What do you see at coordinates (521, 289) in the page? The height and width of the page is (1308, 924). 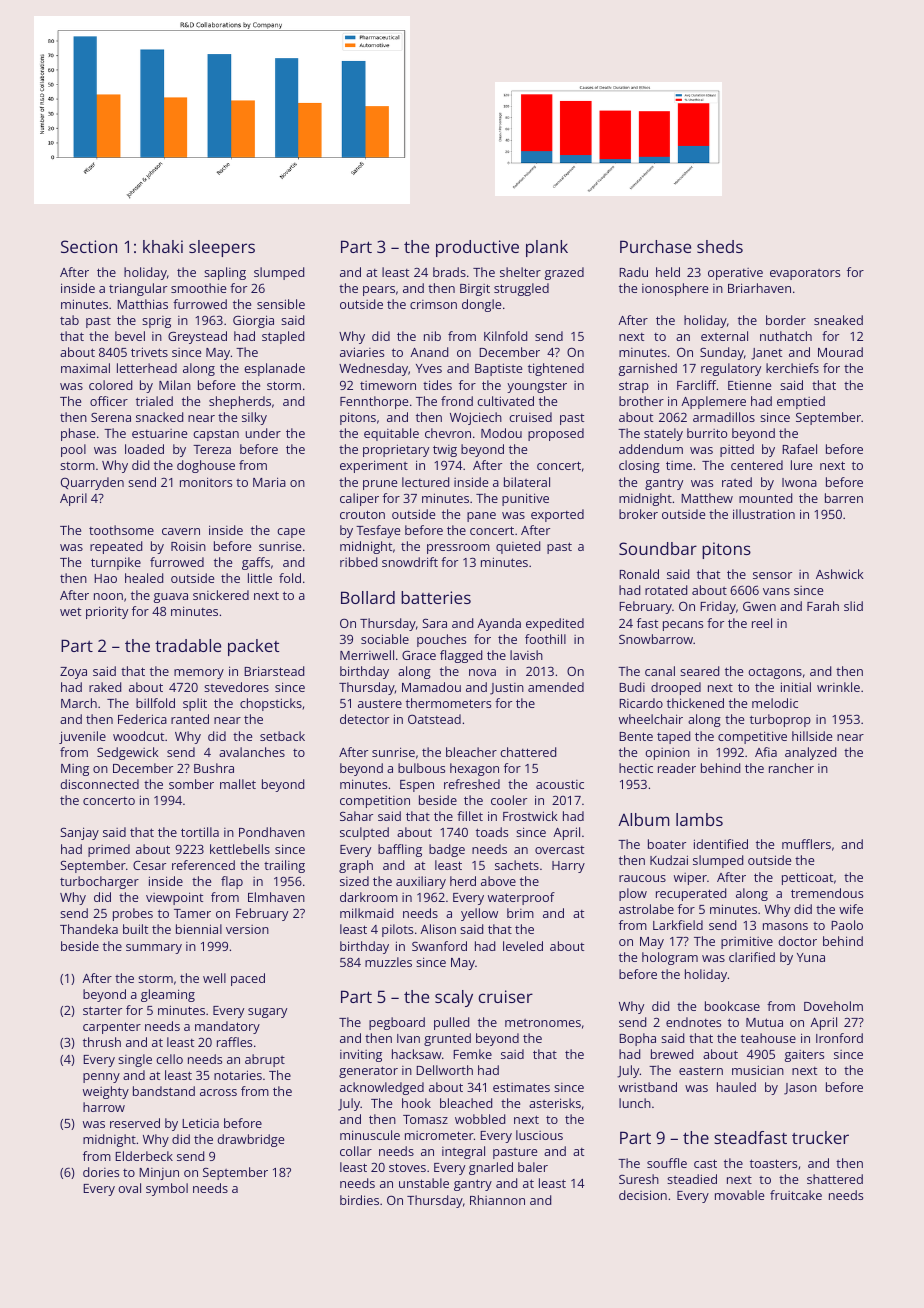 I see `struggled` at bounding box center [521, 289].
